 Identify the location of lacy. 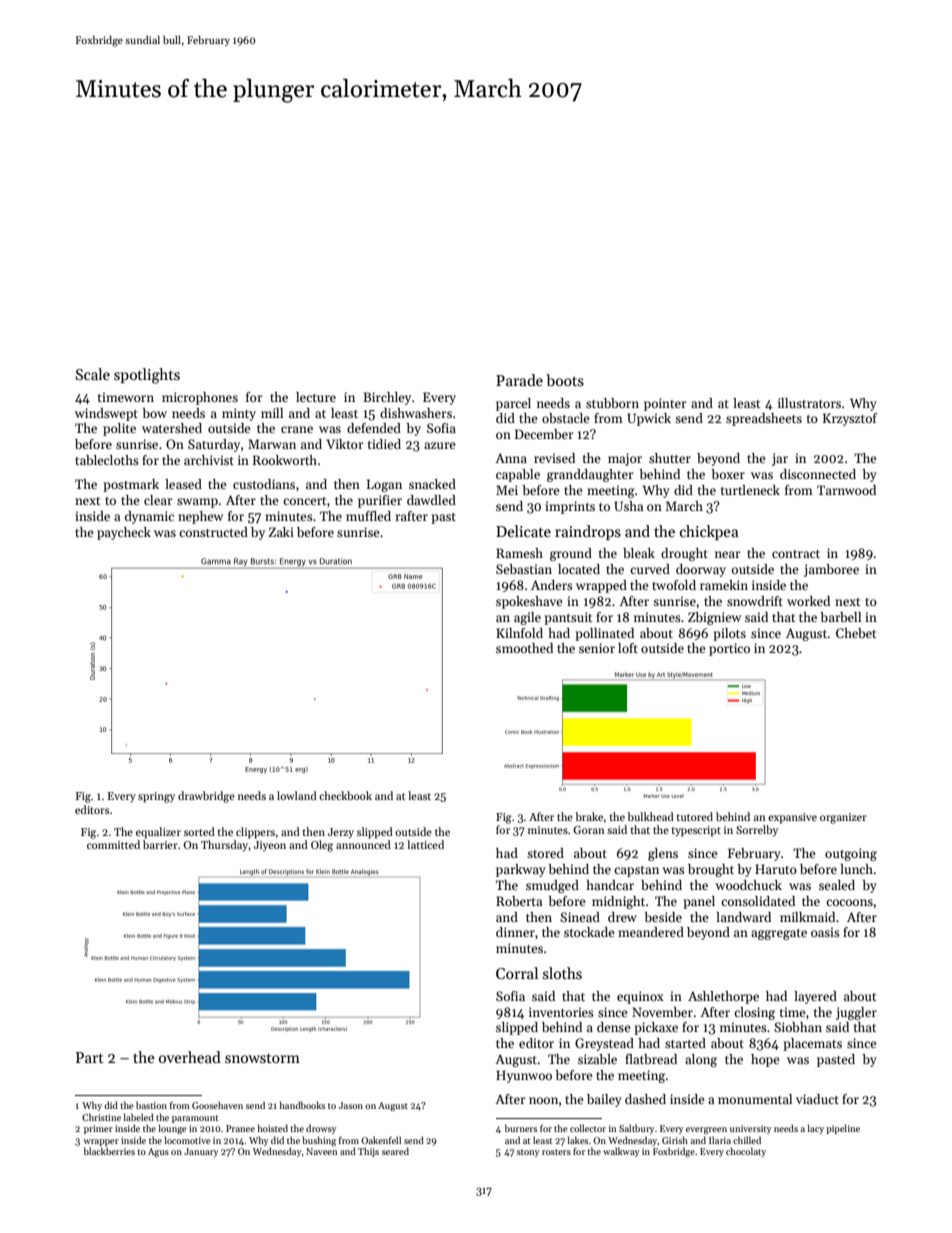
(815, 1129).
